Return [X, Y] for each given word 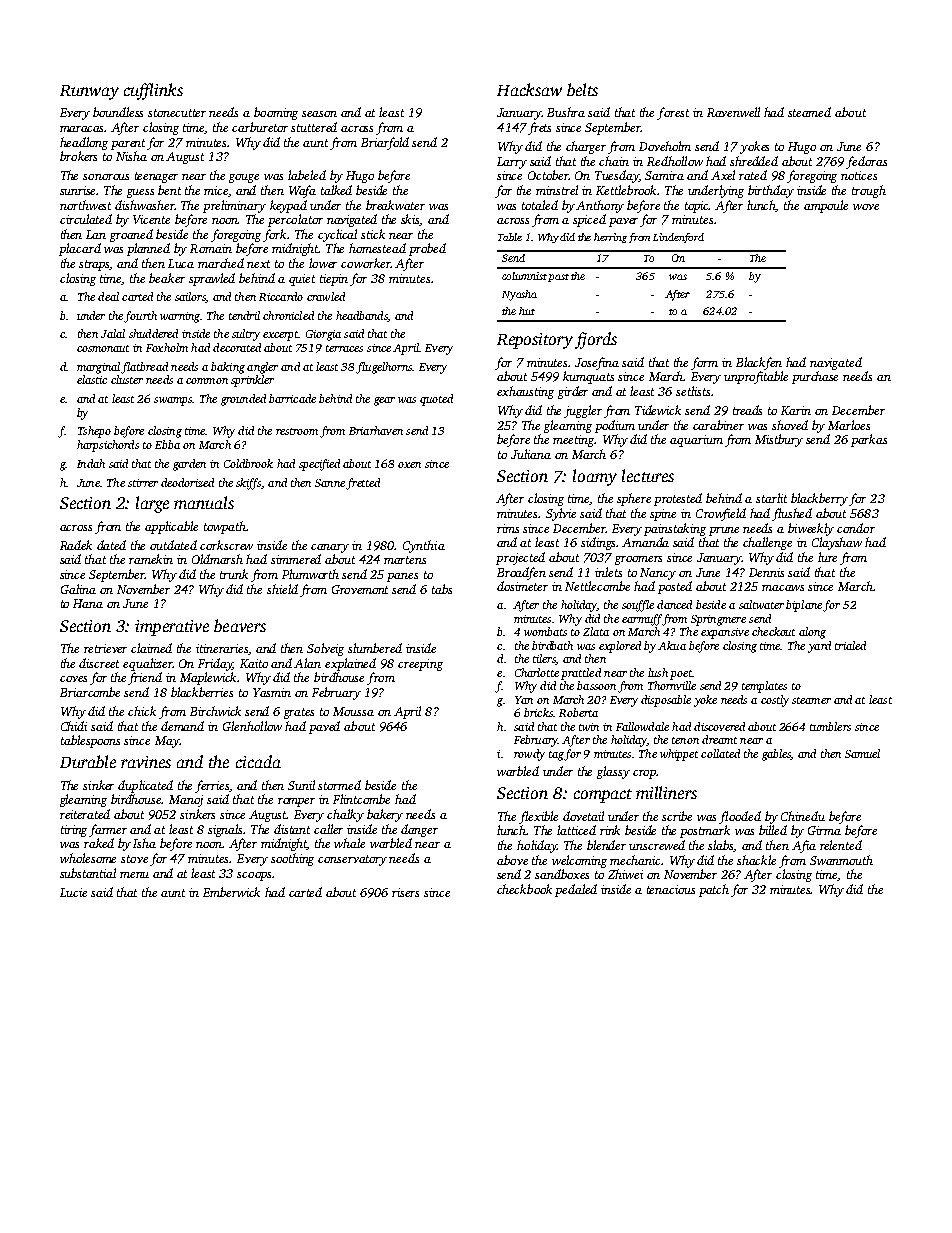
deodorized [187, 482]
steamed [809, 112]
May [167, 742]
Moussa [353, 711]
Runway [89, 92]
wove [866, 207]
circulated [86, 219]
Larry [512, 163]
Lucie [73, 892]
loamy [595, 477]
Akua [672, 645]
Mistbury [779, 440]
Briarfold [385, 143]
